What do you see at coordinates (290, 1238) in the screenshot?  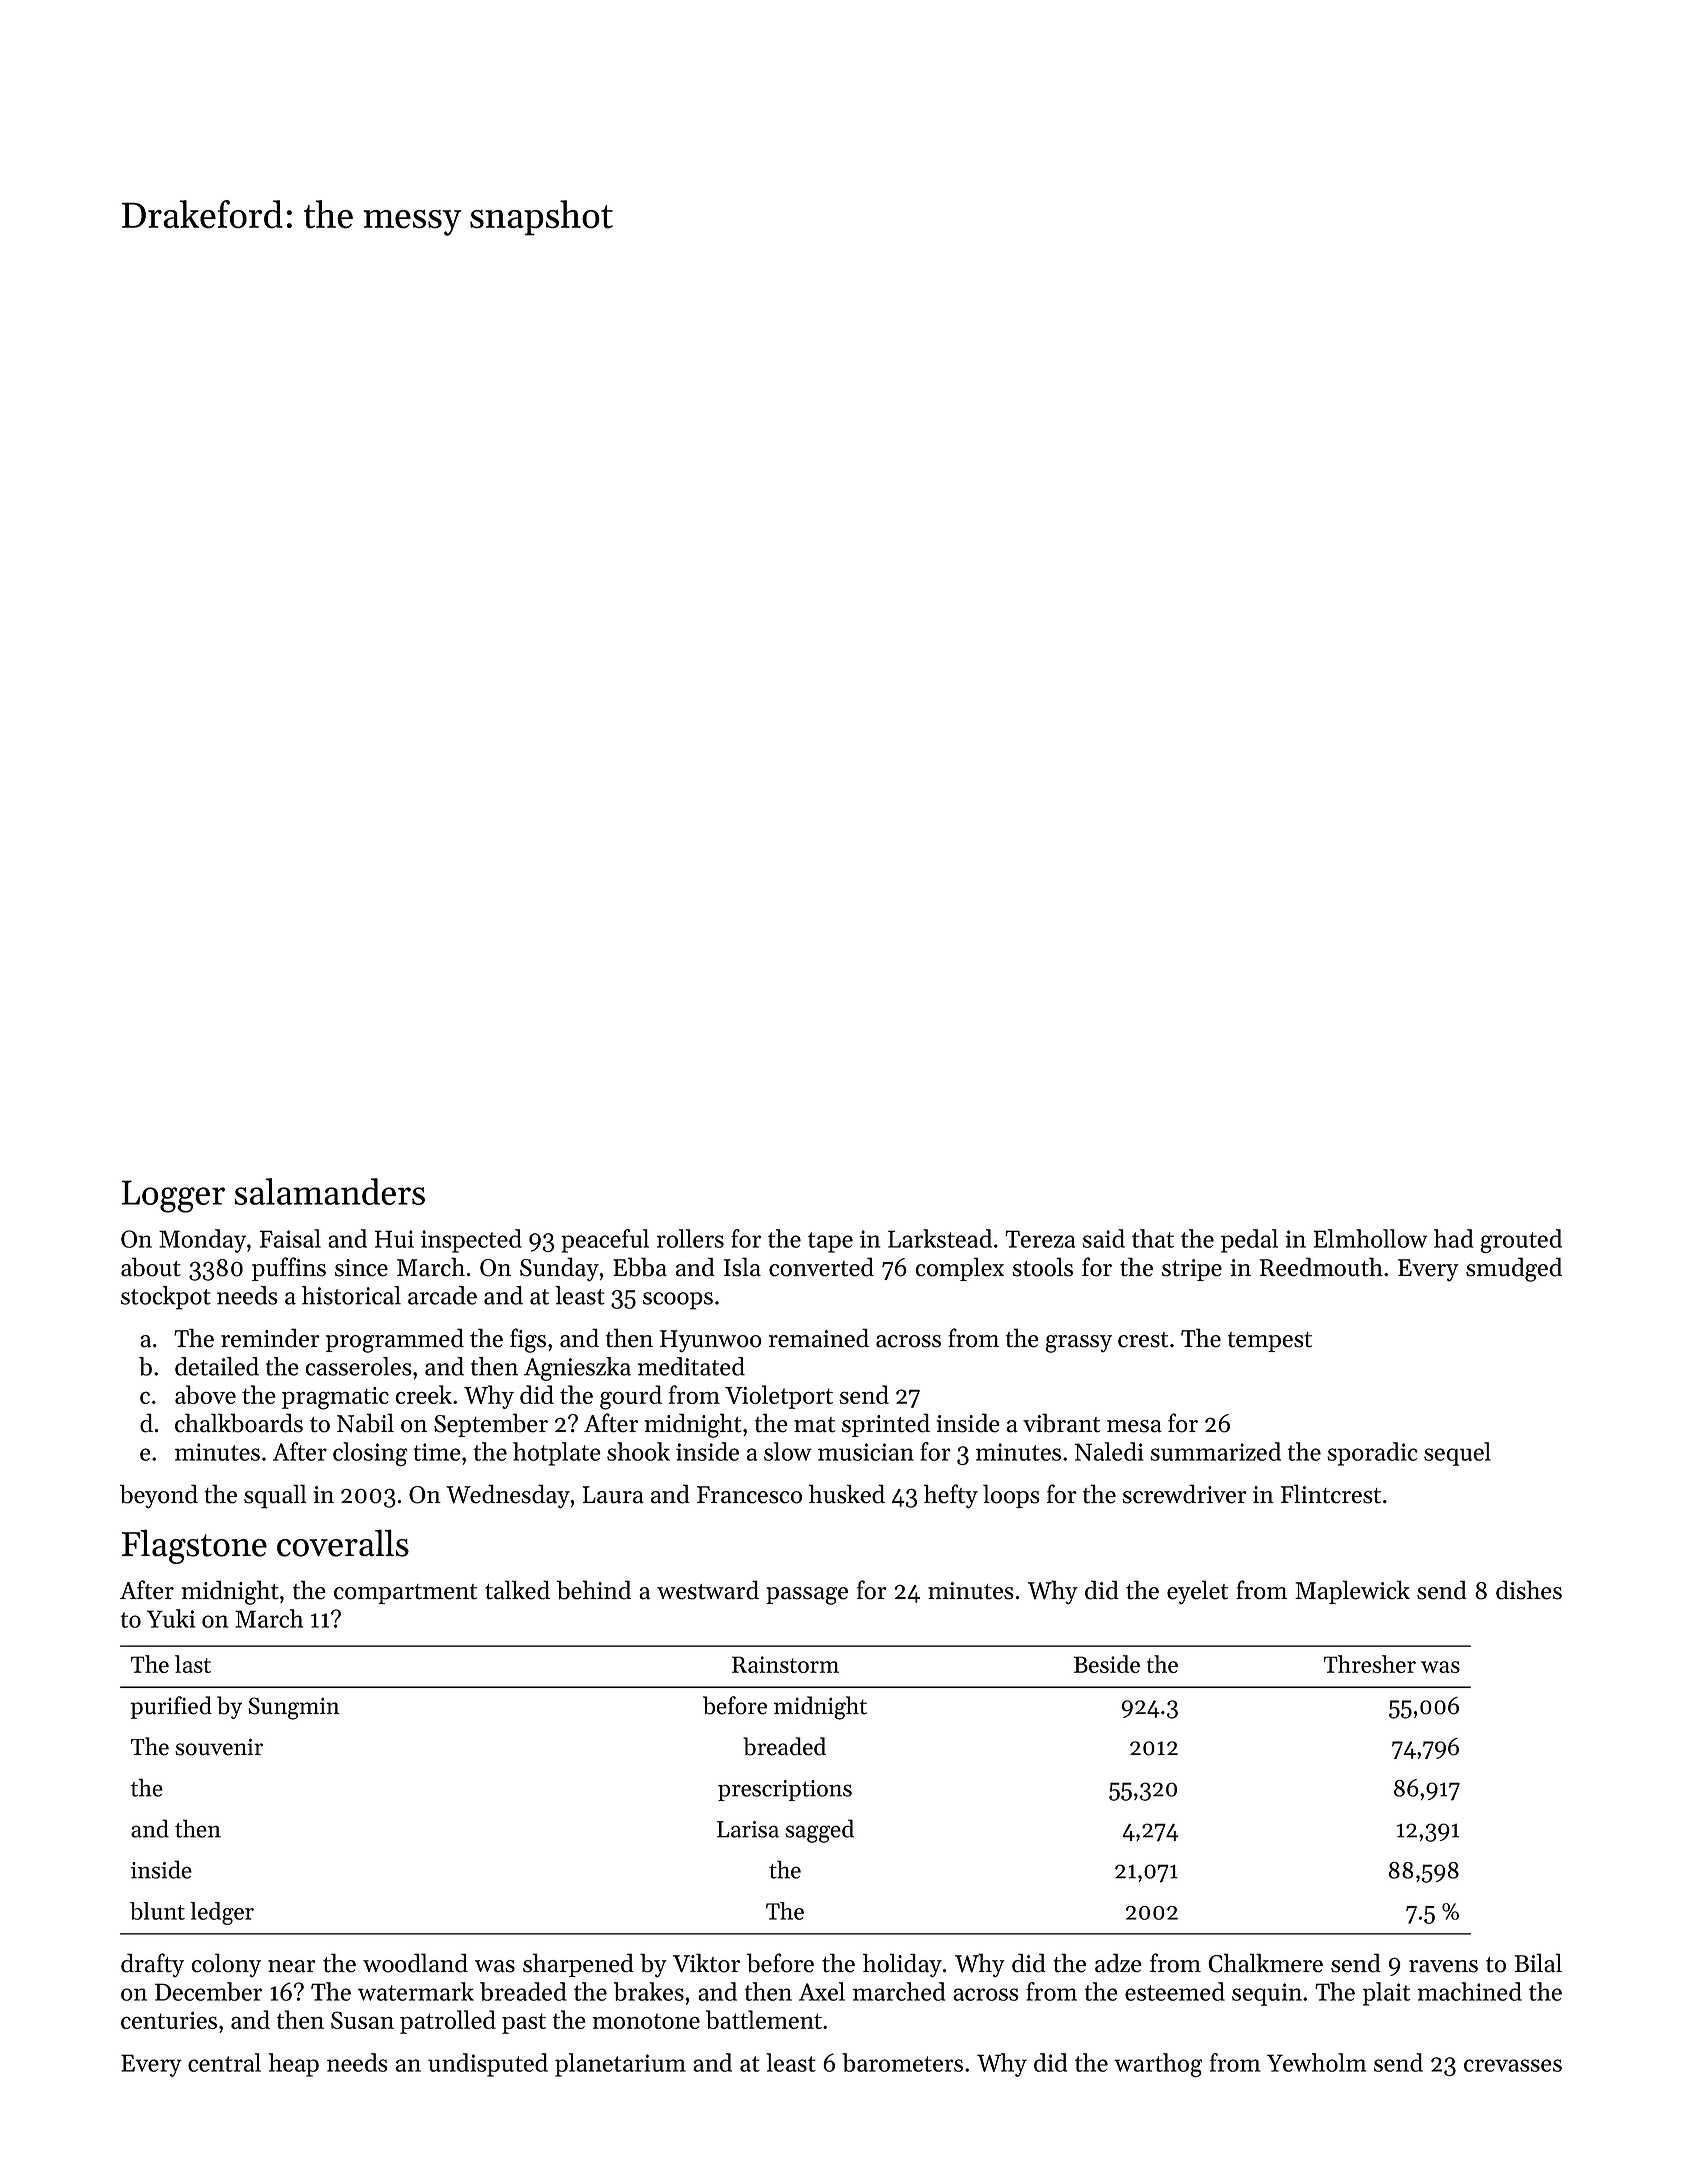 I see `Faisal` at bounding box center [290, 1238].
